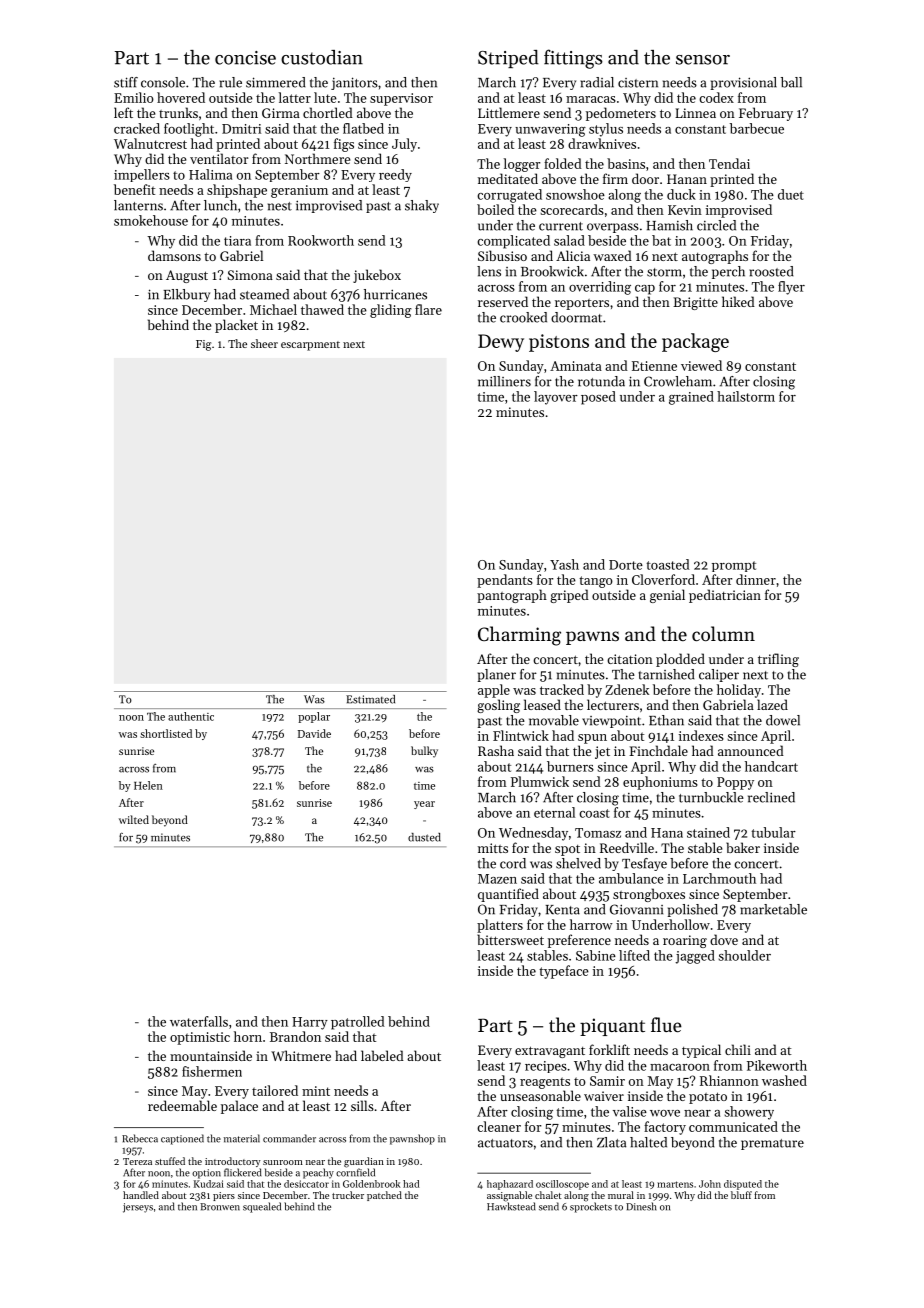  What do you see at coordinates (508, 59) in the screenshot?
I see `Striped` at bounding box center [508, 59].
